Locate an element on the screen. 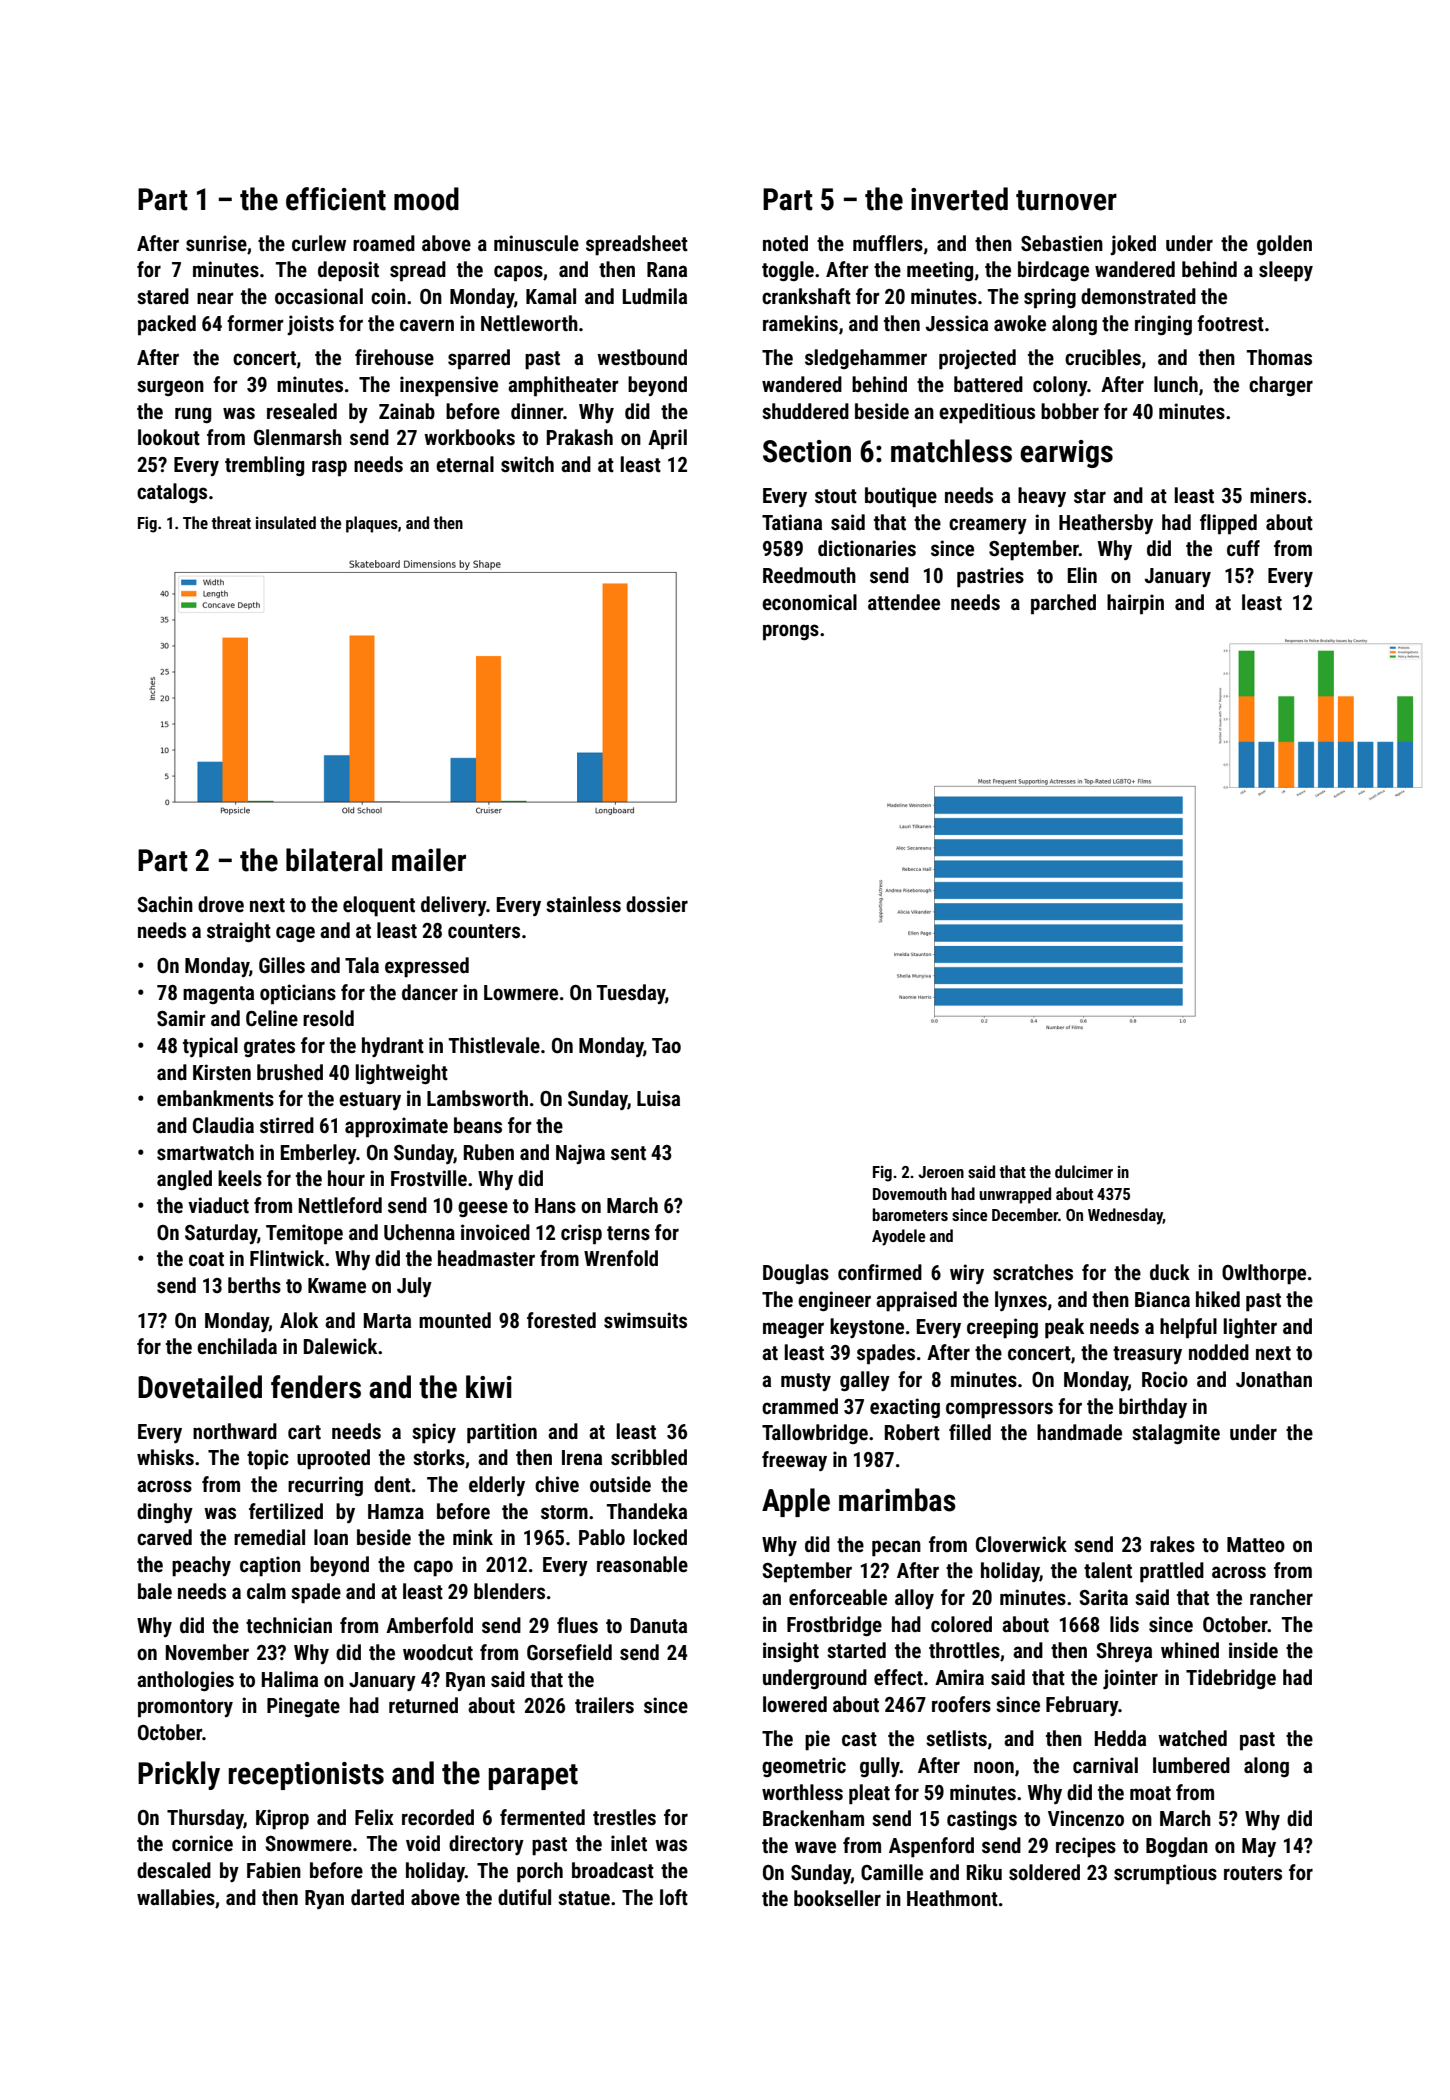  sunrise is located at coordinates (216, 243).
